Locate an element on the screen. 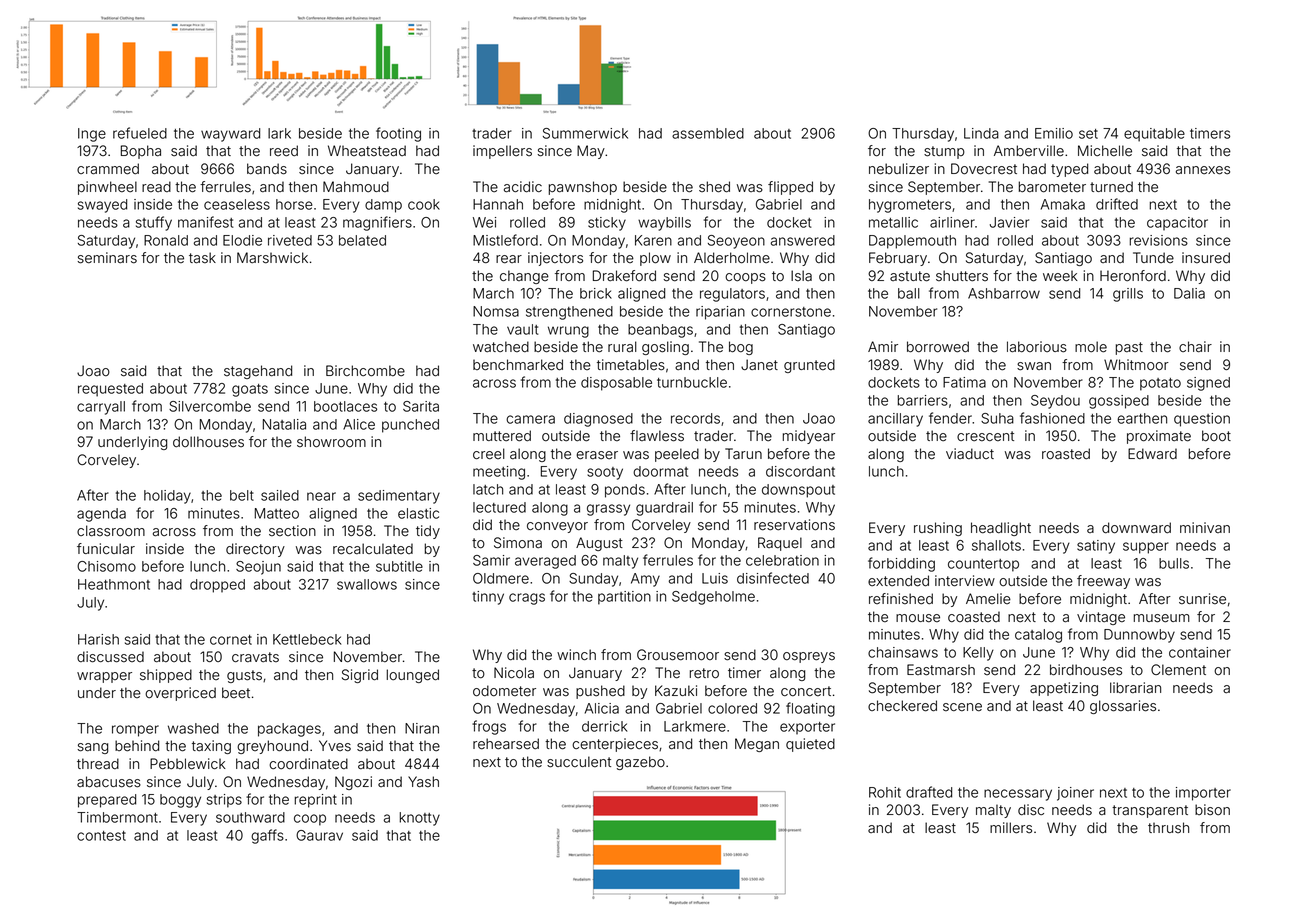 The height and width of the screenshot is (924, 1308). Seojun is located at coordinates (258, 568).
